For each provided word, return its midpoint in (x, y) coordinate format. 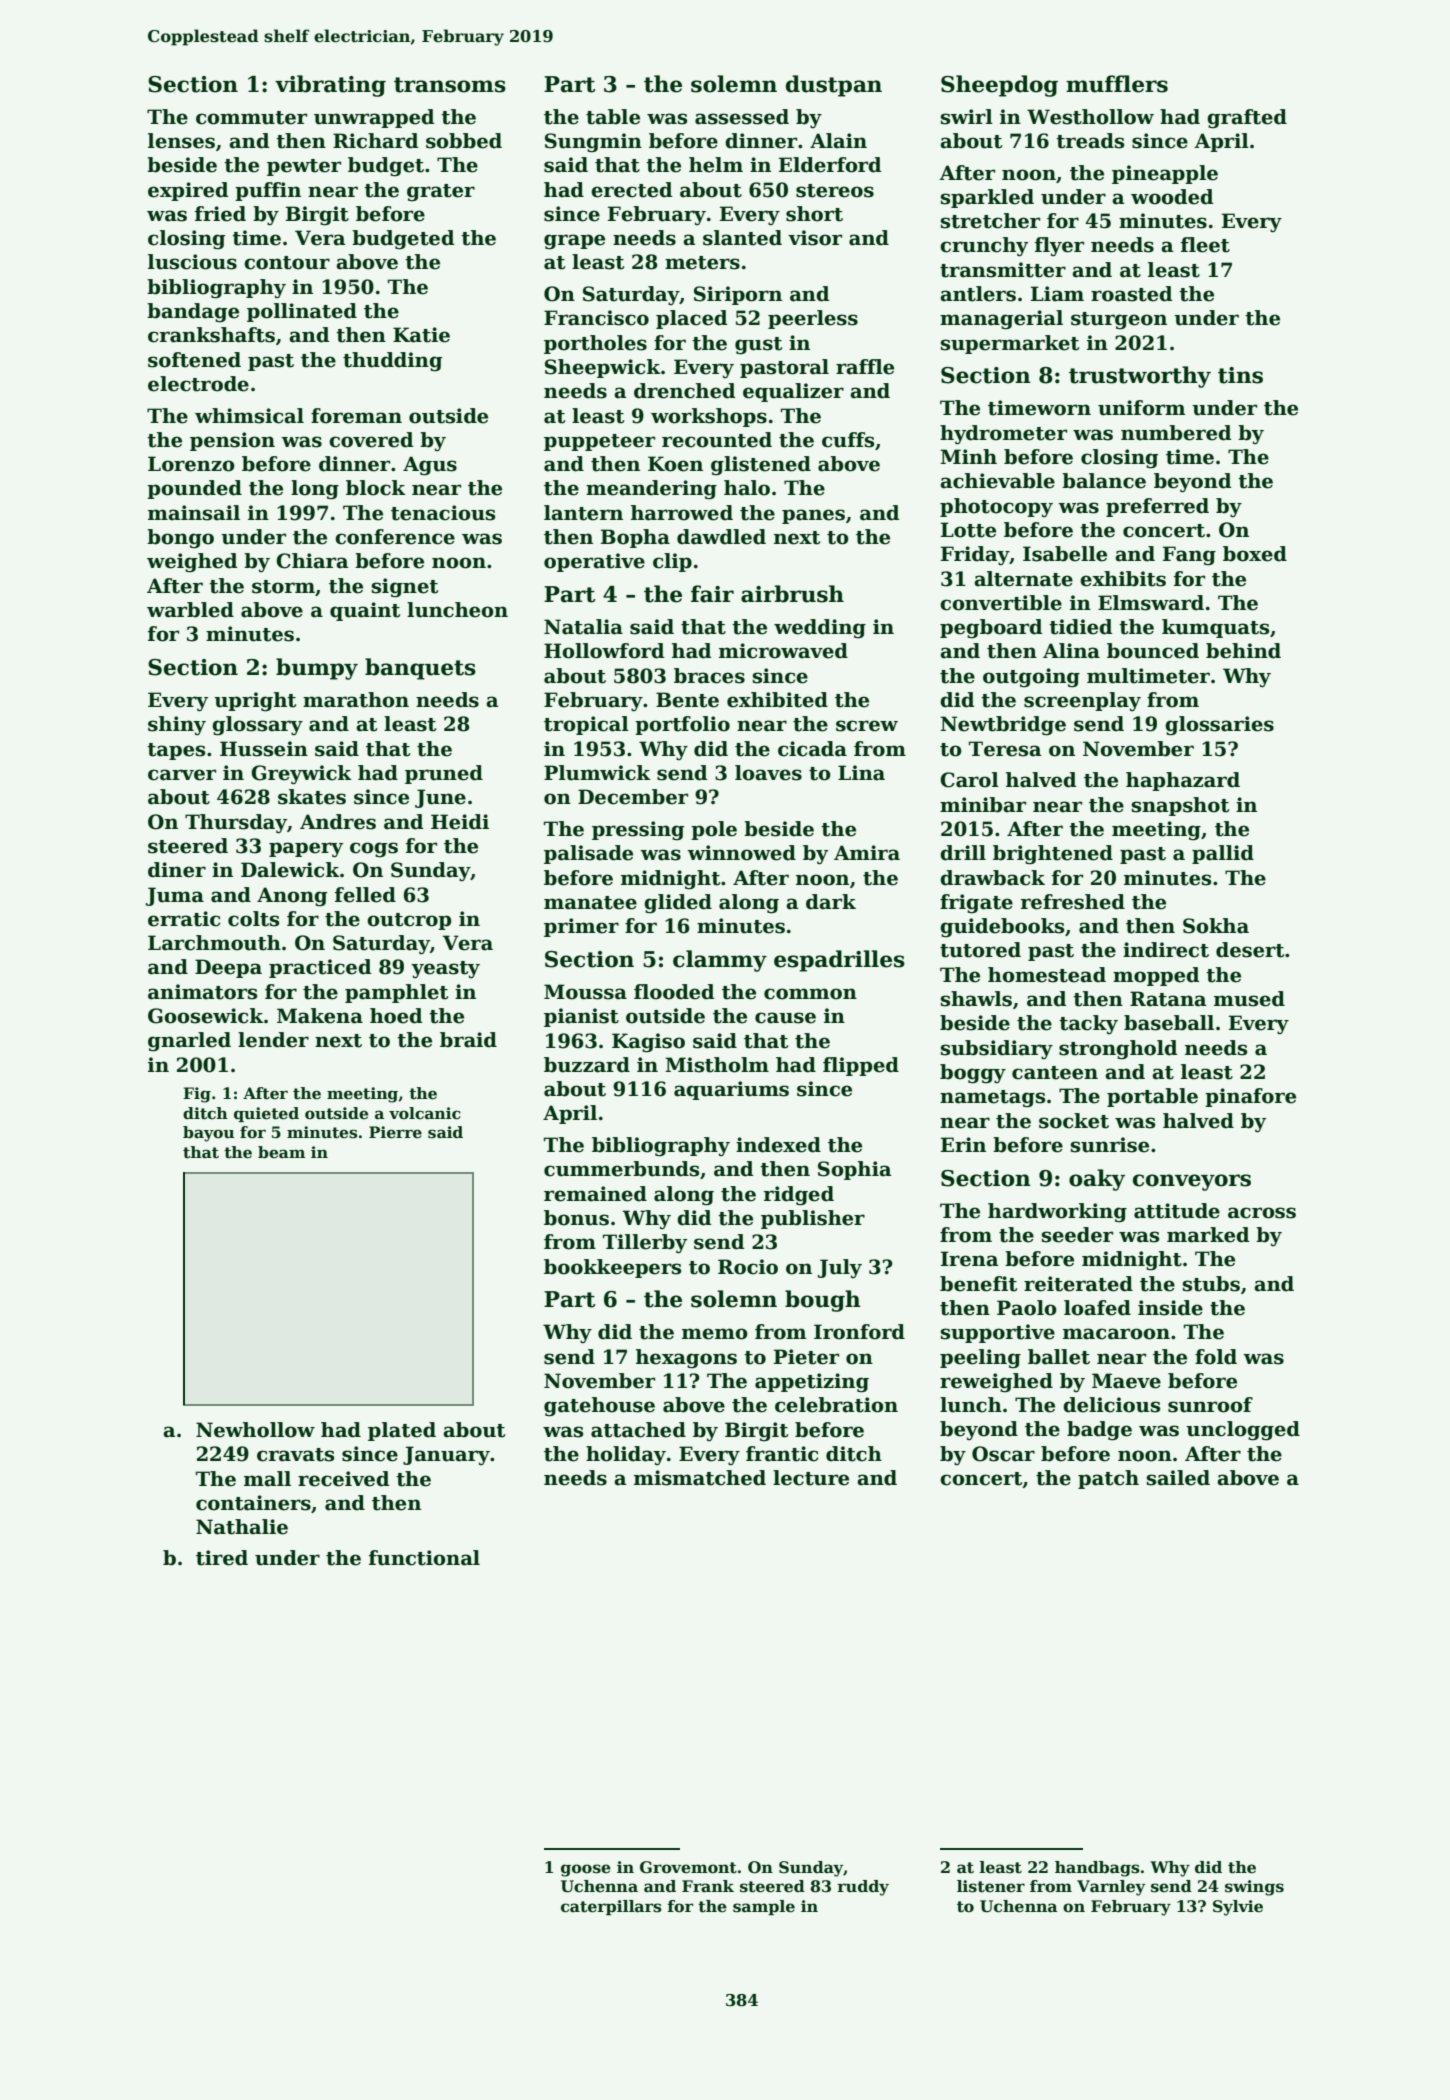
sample (764, 1907)
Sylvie (1238, 1908)
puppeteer (599, 442)
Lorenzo (191, 464)
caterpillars (611, 1907)
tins (1240, 375)
